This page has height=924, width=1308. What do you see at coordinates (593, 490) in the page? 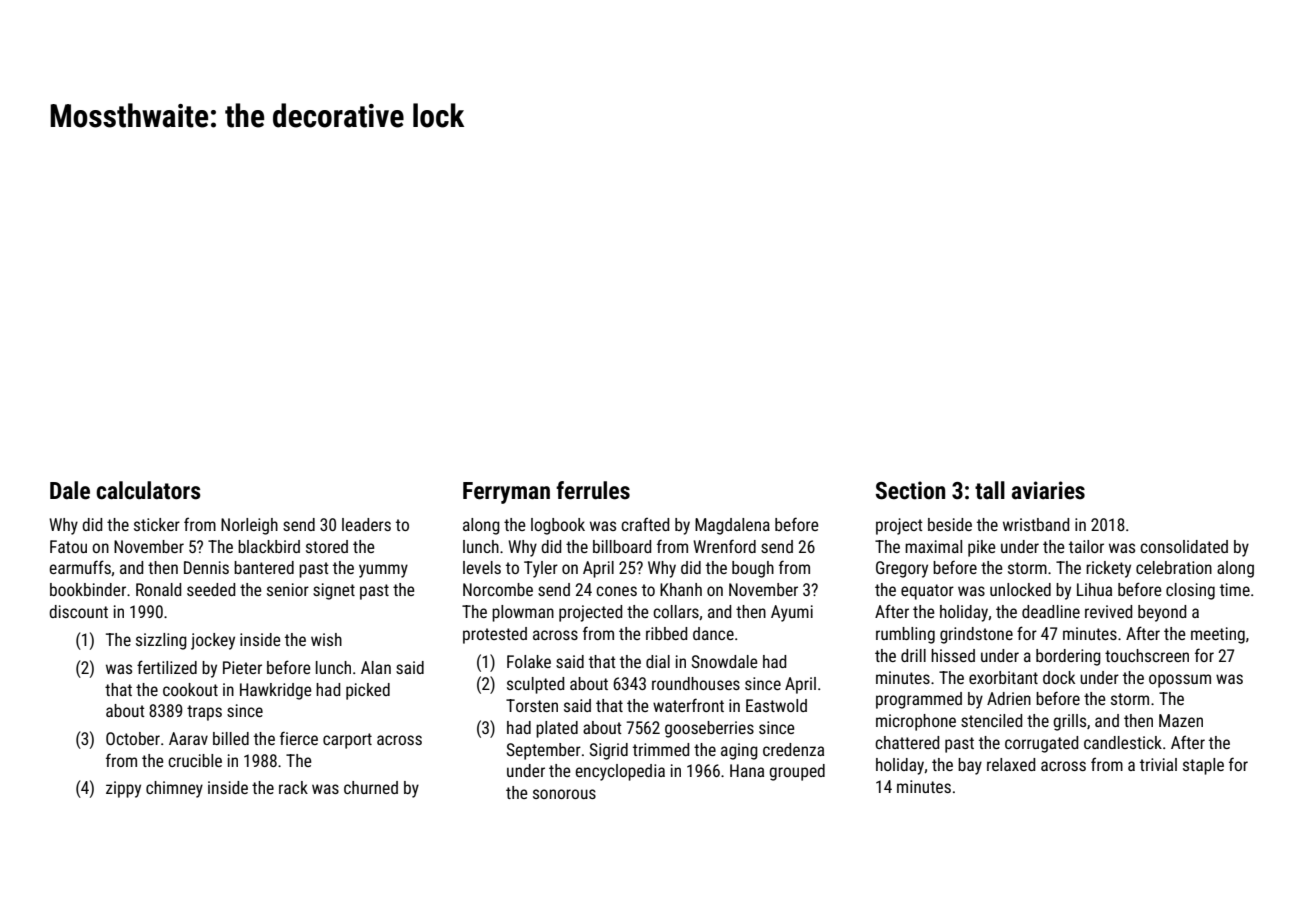
I see `ferrules` at bounding box center [593, 490].
